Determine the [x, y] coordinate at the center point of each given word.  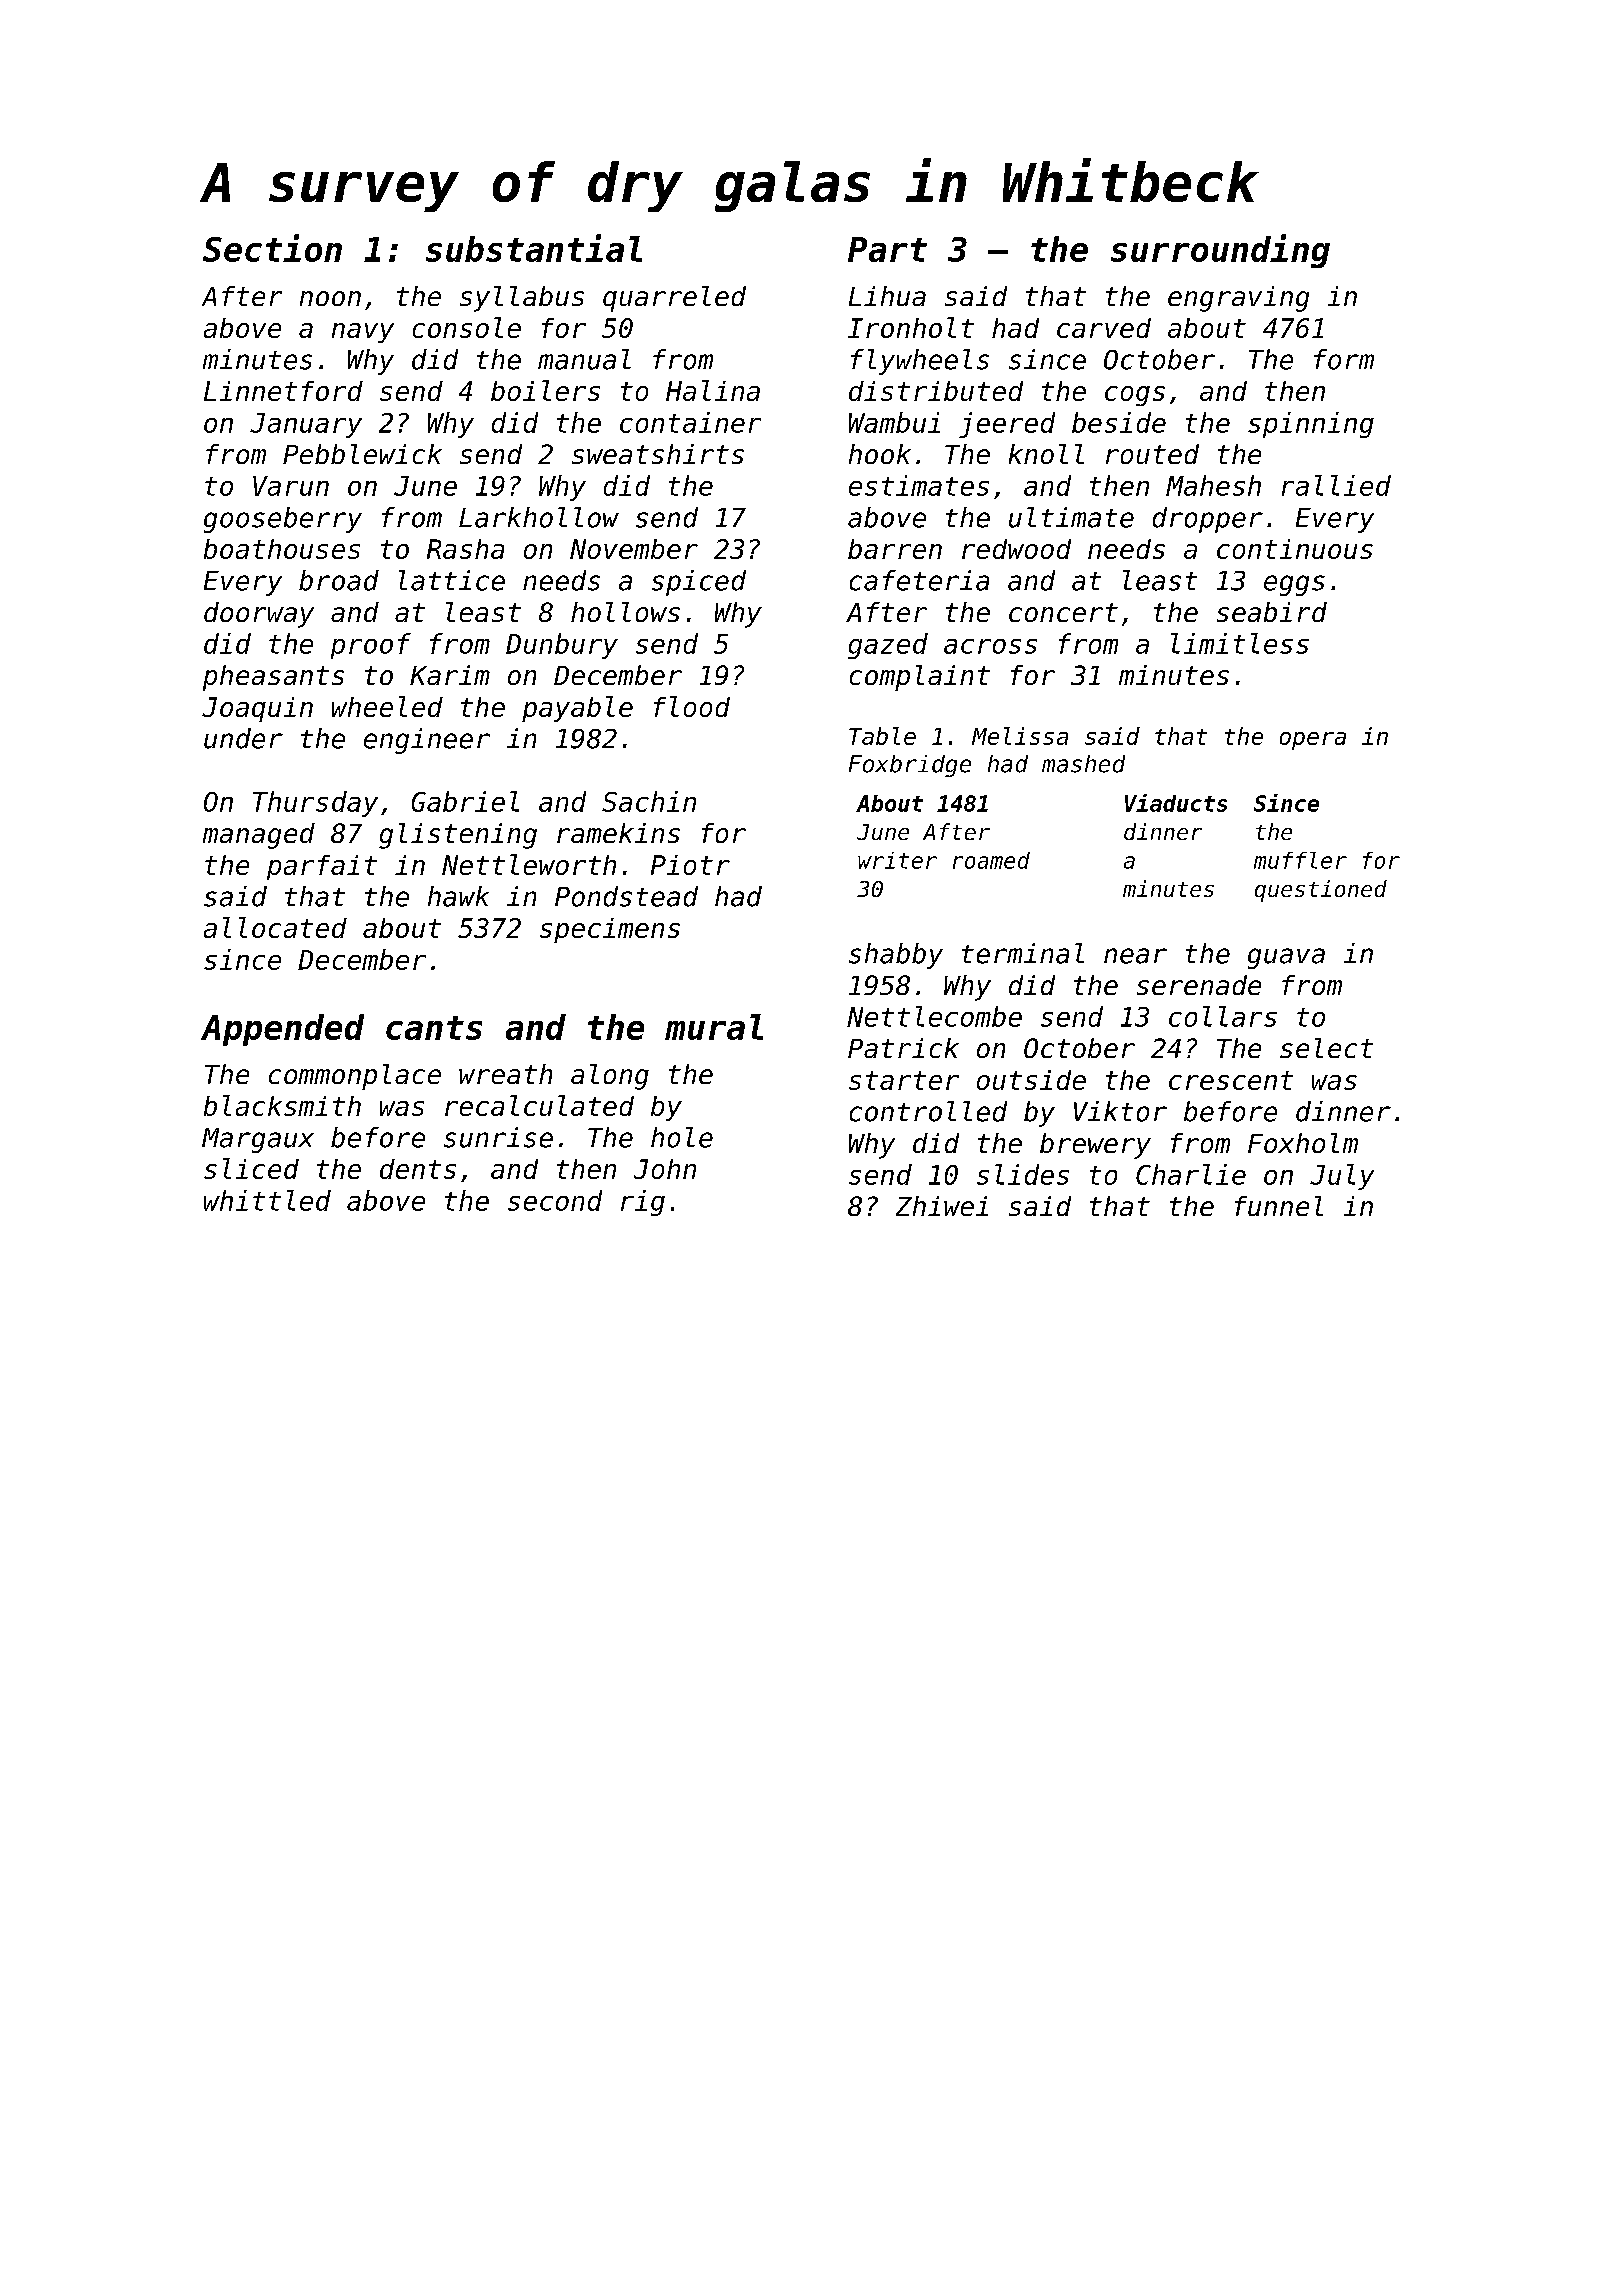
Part [887, 249]
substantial [534, 248]
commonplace [355, 1077]
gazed [888, 646]
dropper [1208, 520]
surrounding [1220, 251]
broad [339, 580]
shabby [896, 956]
